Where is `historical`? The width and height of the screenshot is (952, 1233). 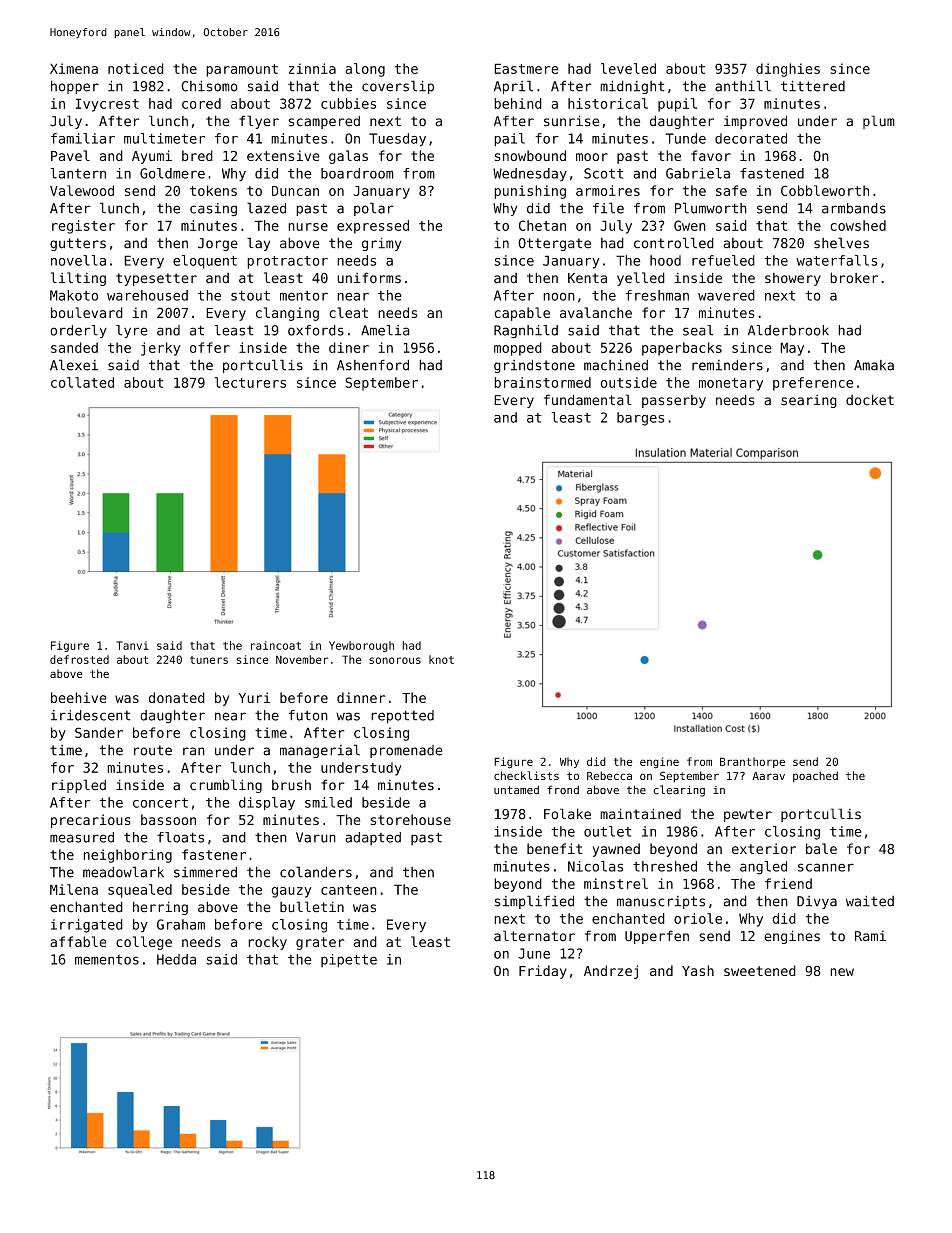 historical is located at coordinates (608, 103).
